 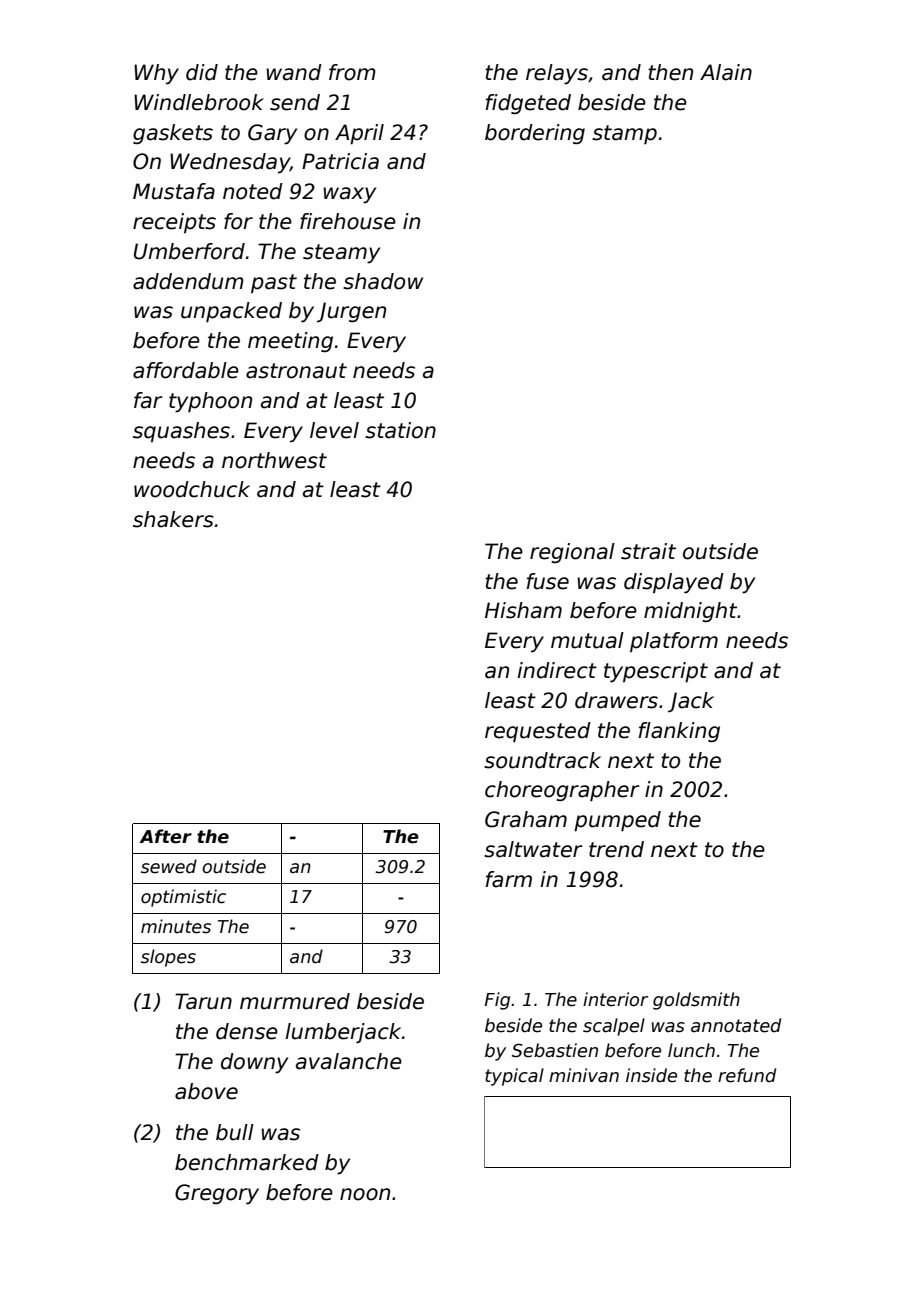 What do you see at coordinates (352, 72) in the screenshot?
I see `from` at bounding box center [352, 72].
